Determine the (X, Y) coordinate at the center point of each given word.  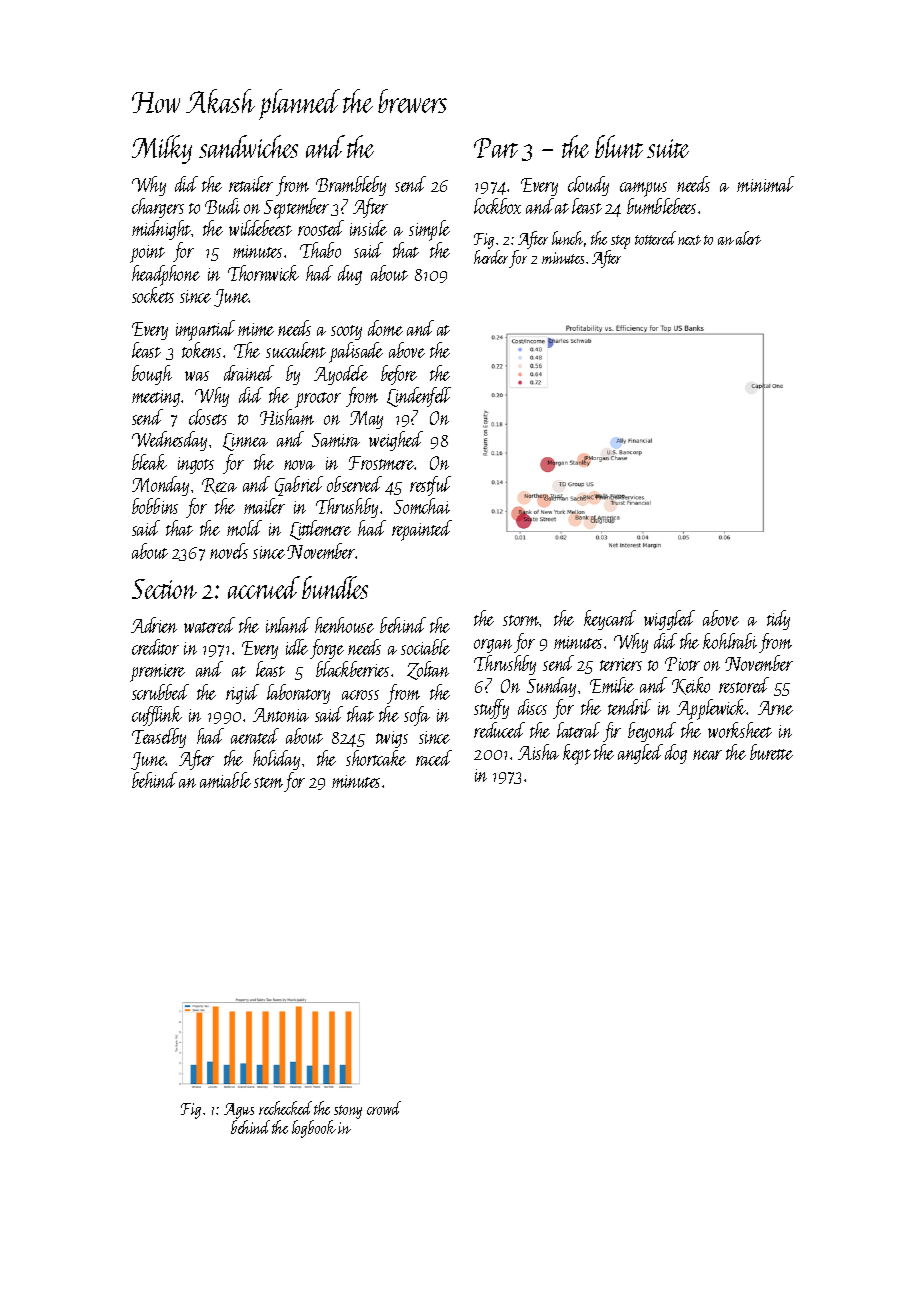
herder (491, 257)
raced (434, 758)
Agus (239, 1111)
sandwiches (248, 146)
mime (256, 329)
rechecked (285, 1108)
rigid (242, 694)
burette (771, 752)
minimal (765, 184)
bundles (335, 587)
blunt (619, 146)
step (620, 242)
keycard (610, 620)
